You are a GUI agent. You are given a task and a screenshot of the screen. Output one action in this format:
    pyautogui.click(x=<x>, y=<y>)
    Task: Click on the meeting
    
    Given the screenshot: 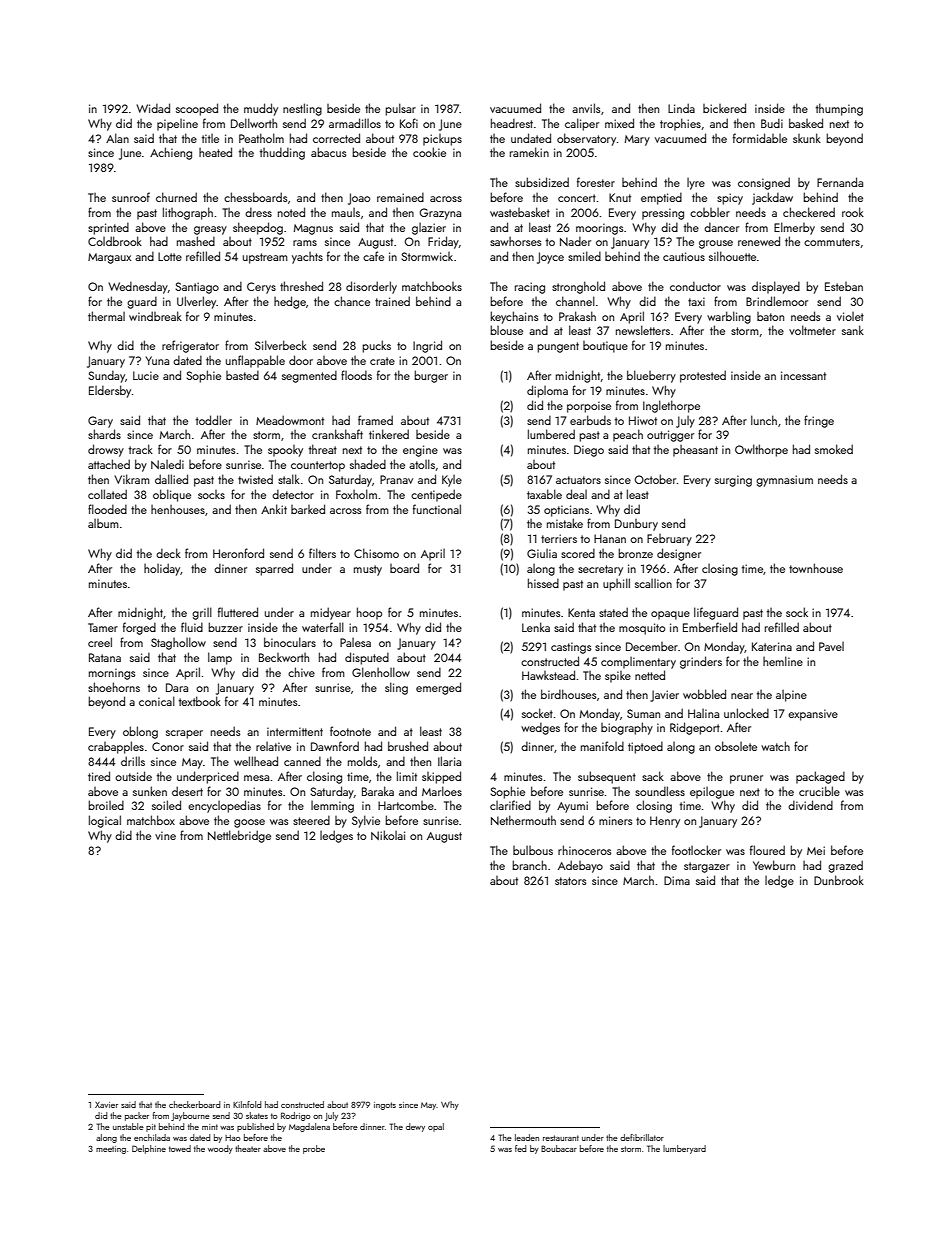 What is the action you would take?
    pyautogui.click(x=111, y=1150)
